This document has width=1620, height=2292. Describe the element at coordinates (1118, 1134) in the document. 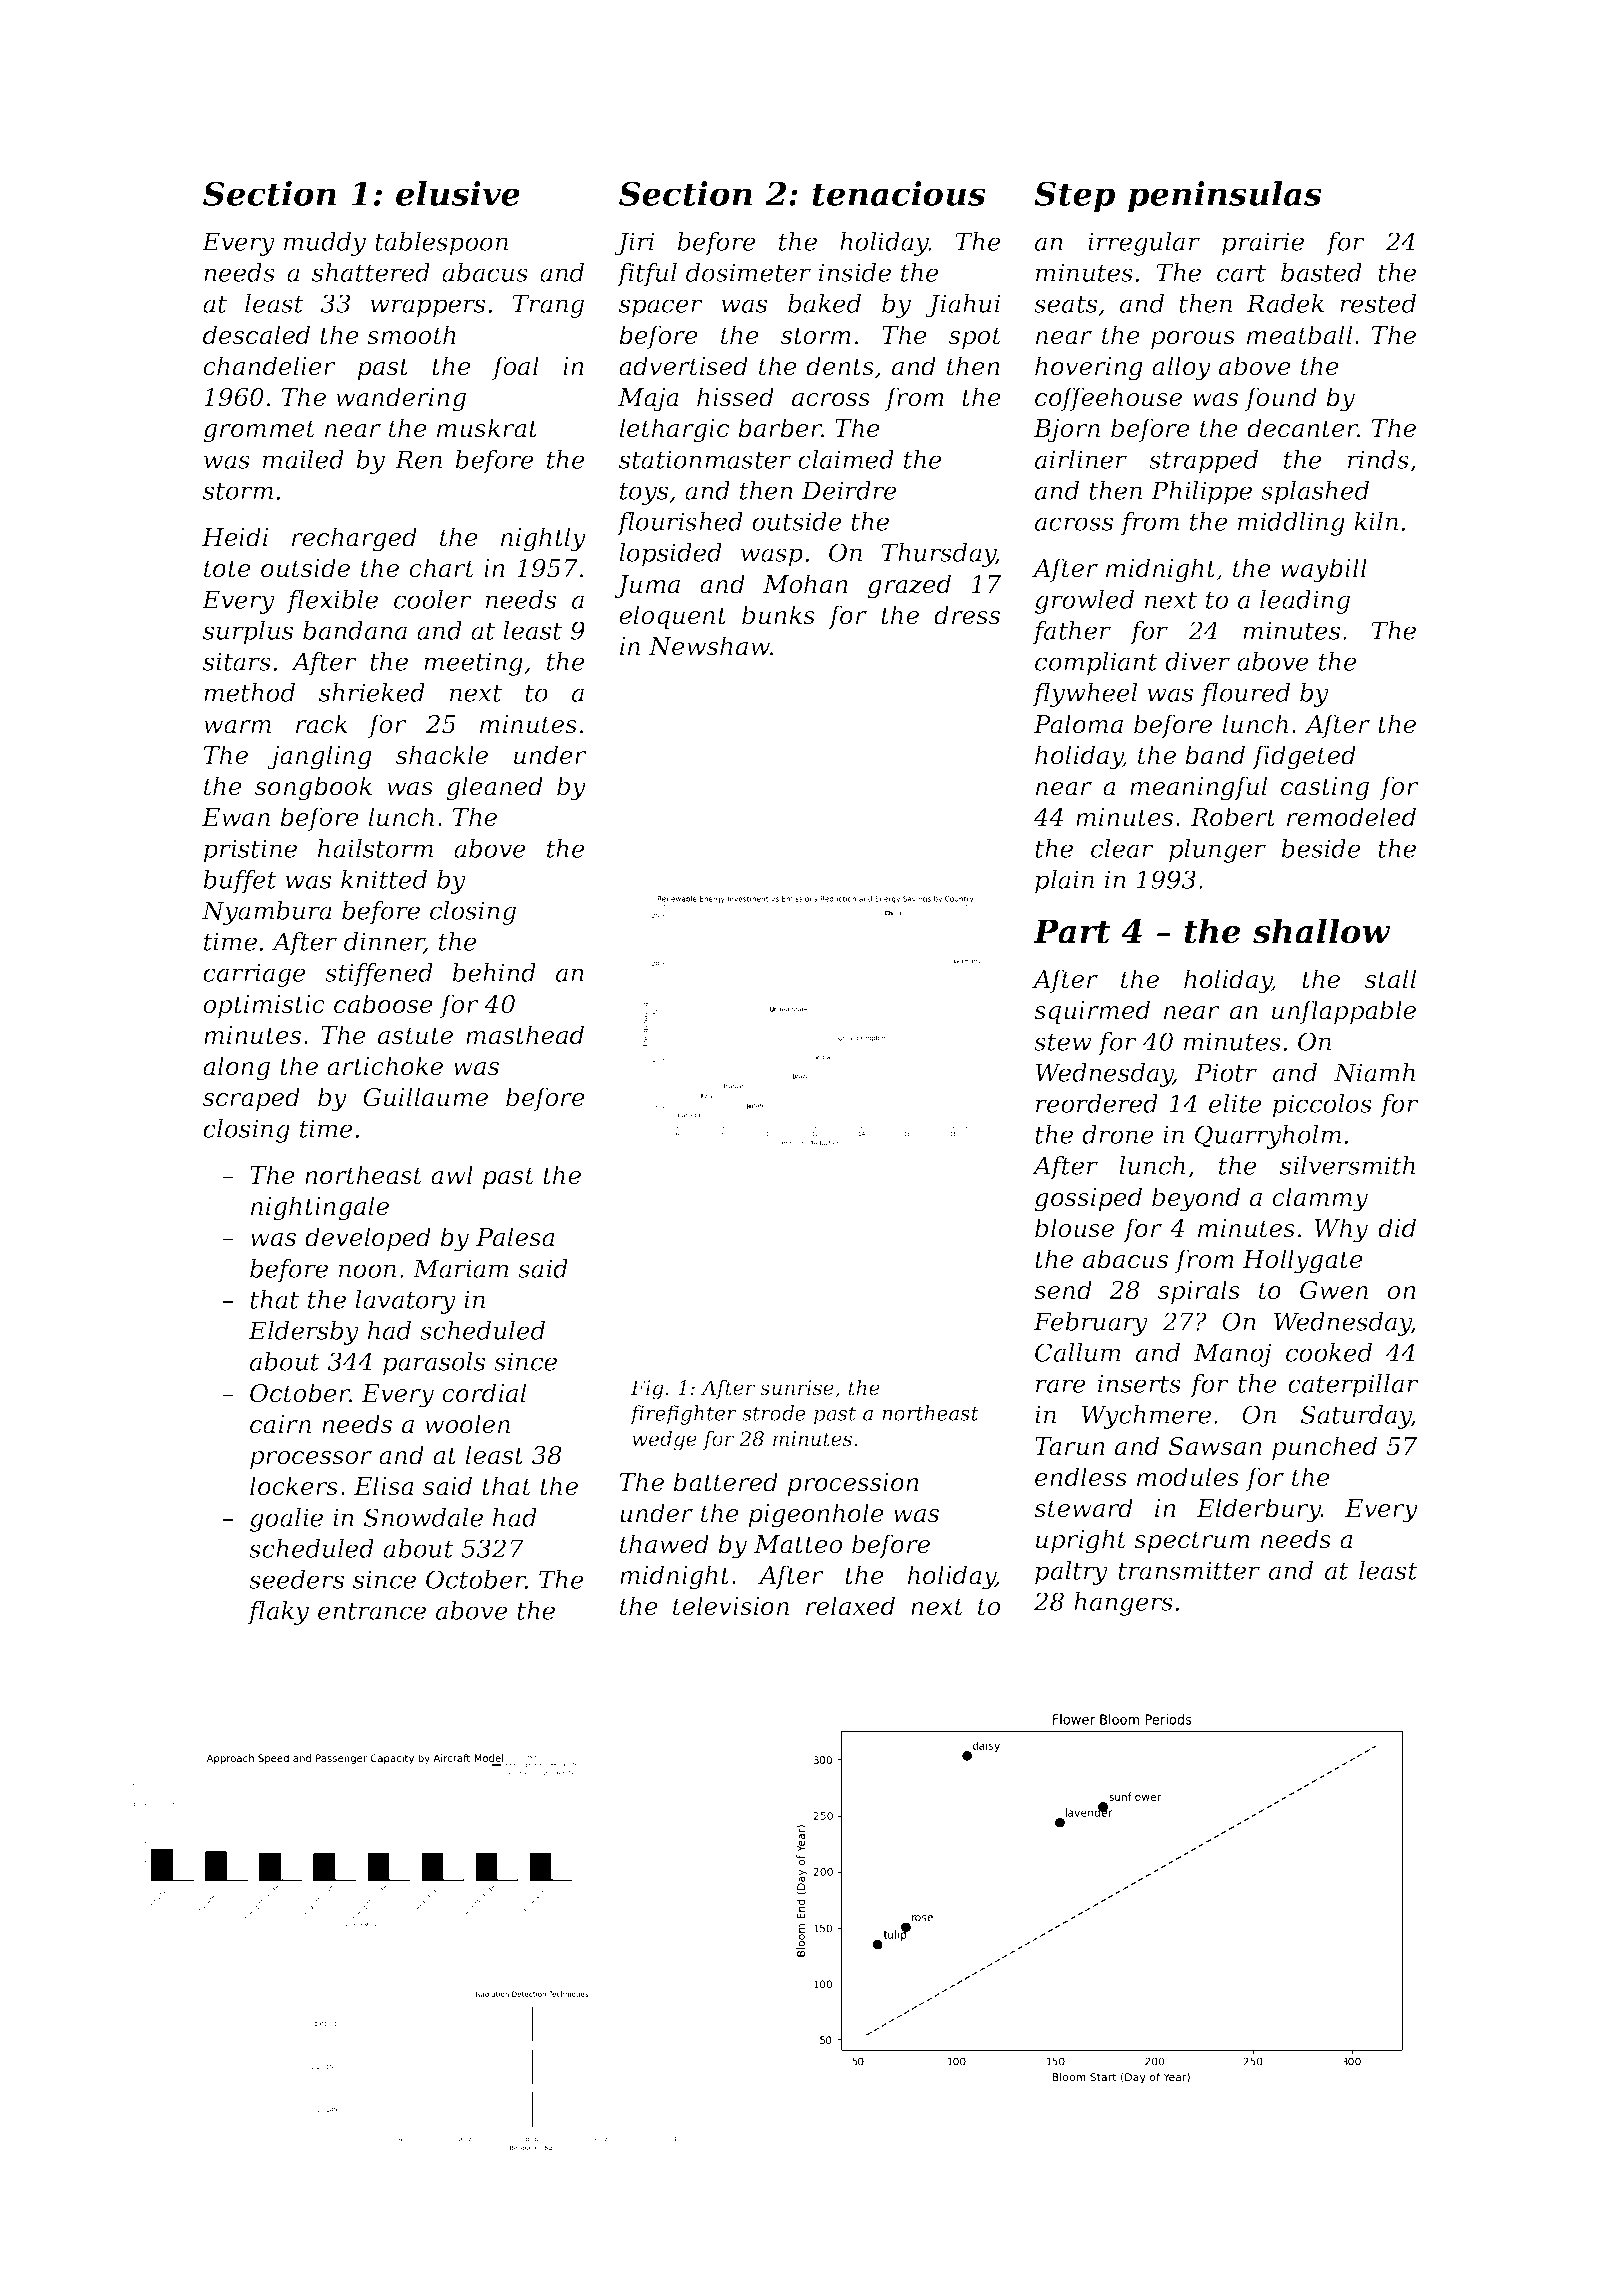

I see `drone` at that location.
